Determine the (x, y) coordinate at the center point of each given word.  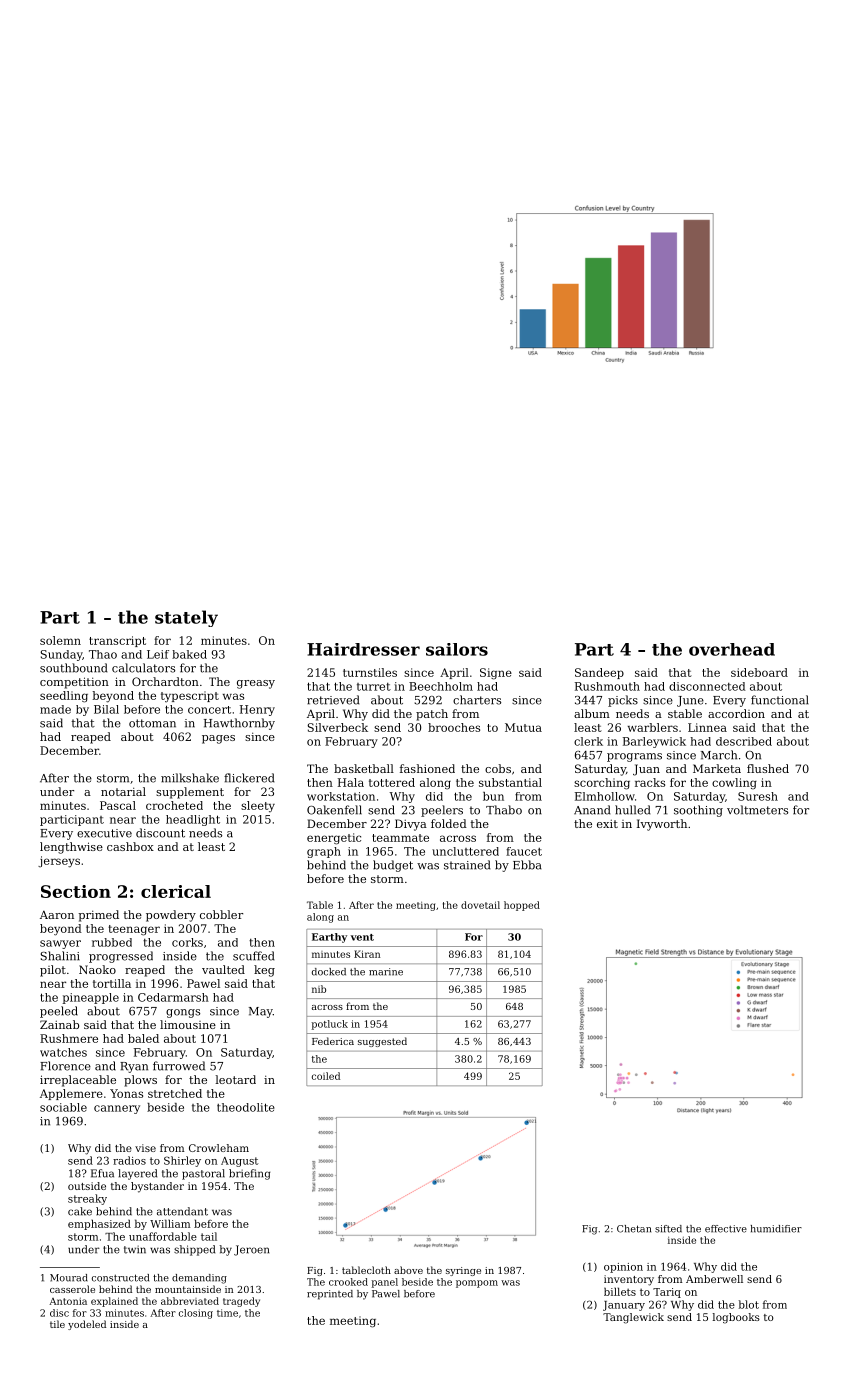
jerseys (59, 862)
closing (196, 1314)
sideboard (759, 672)
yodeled (87, 1325)
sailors (457, 649)
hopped (522, 906)
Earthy (329, 938)
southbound (74, 668)
